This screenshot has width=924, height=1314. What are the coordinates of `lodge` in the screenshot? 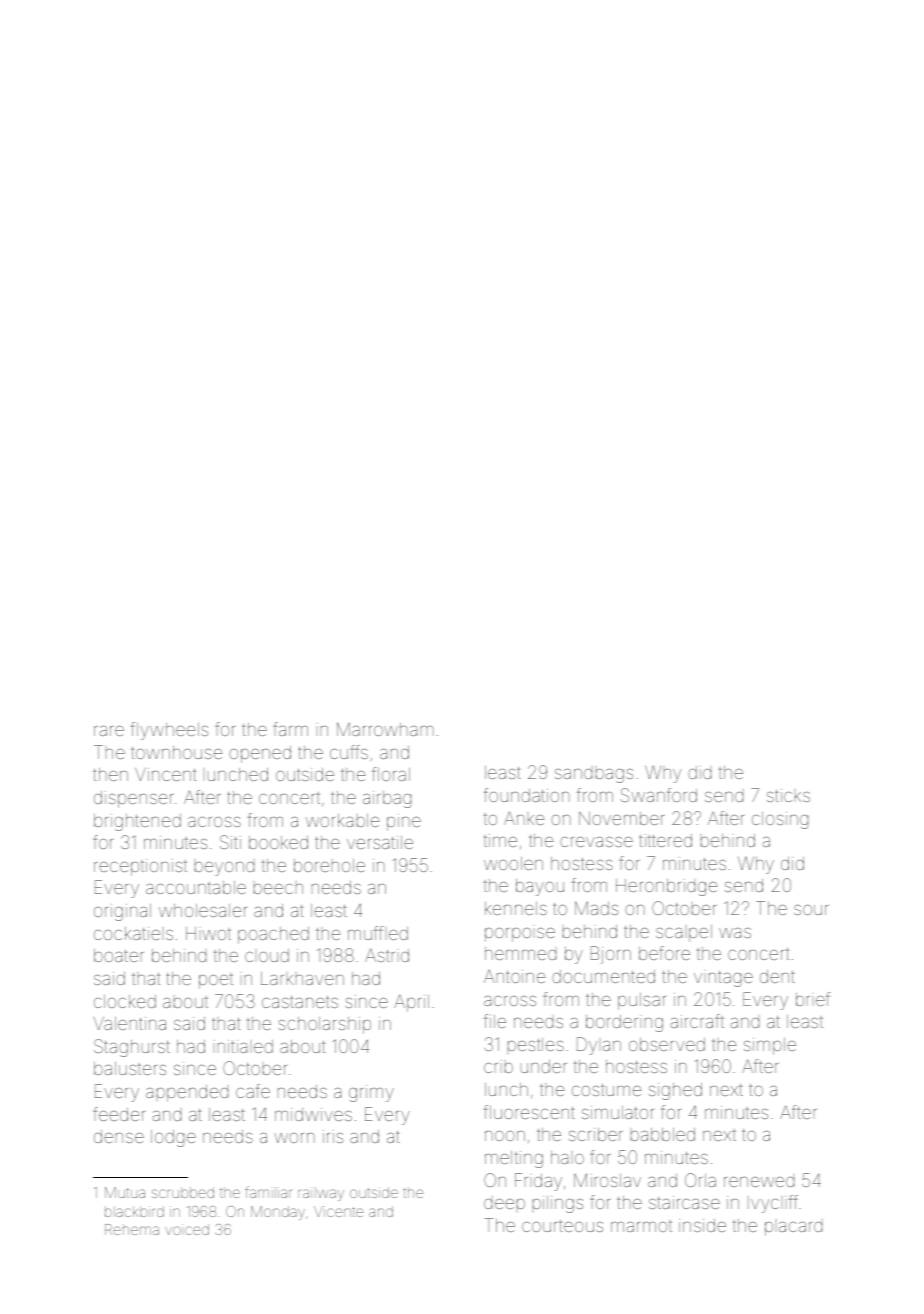 It's located at (173, 1138).
